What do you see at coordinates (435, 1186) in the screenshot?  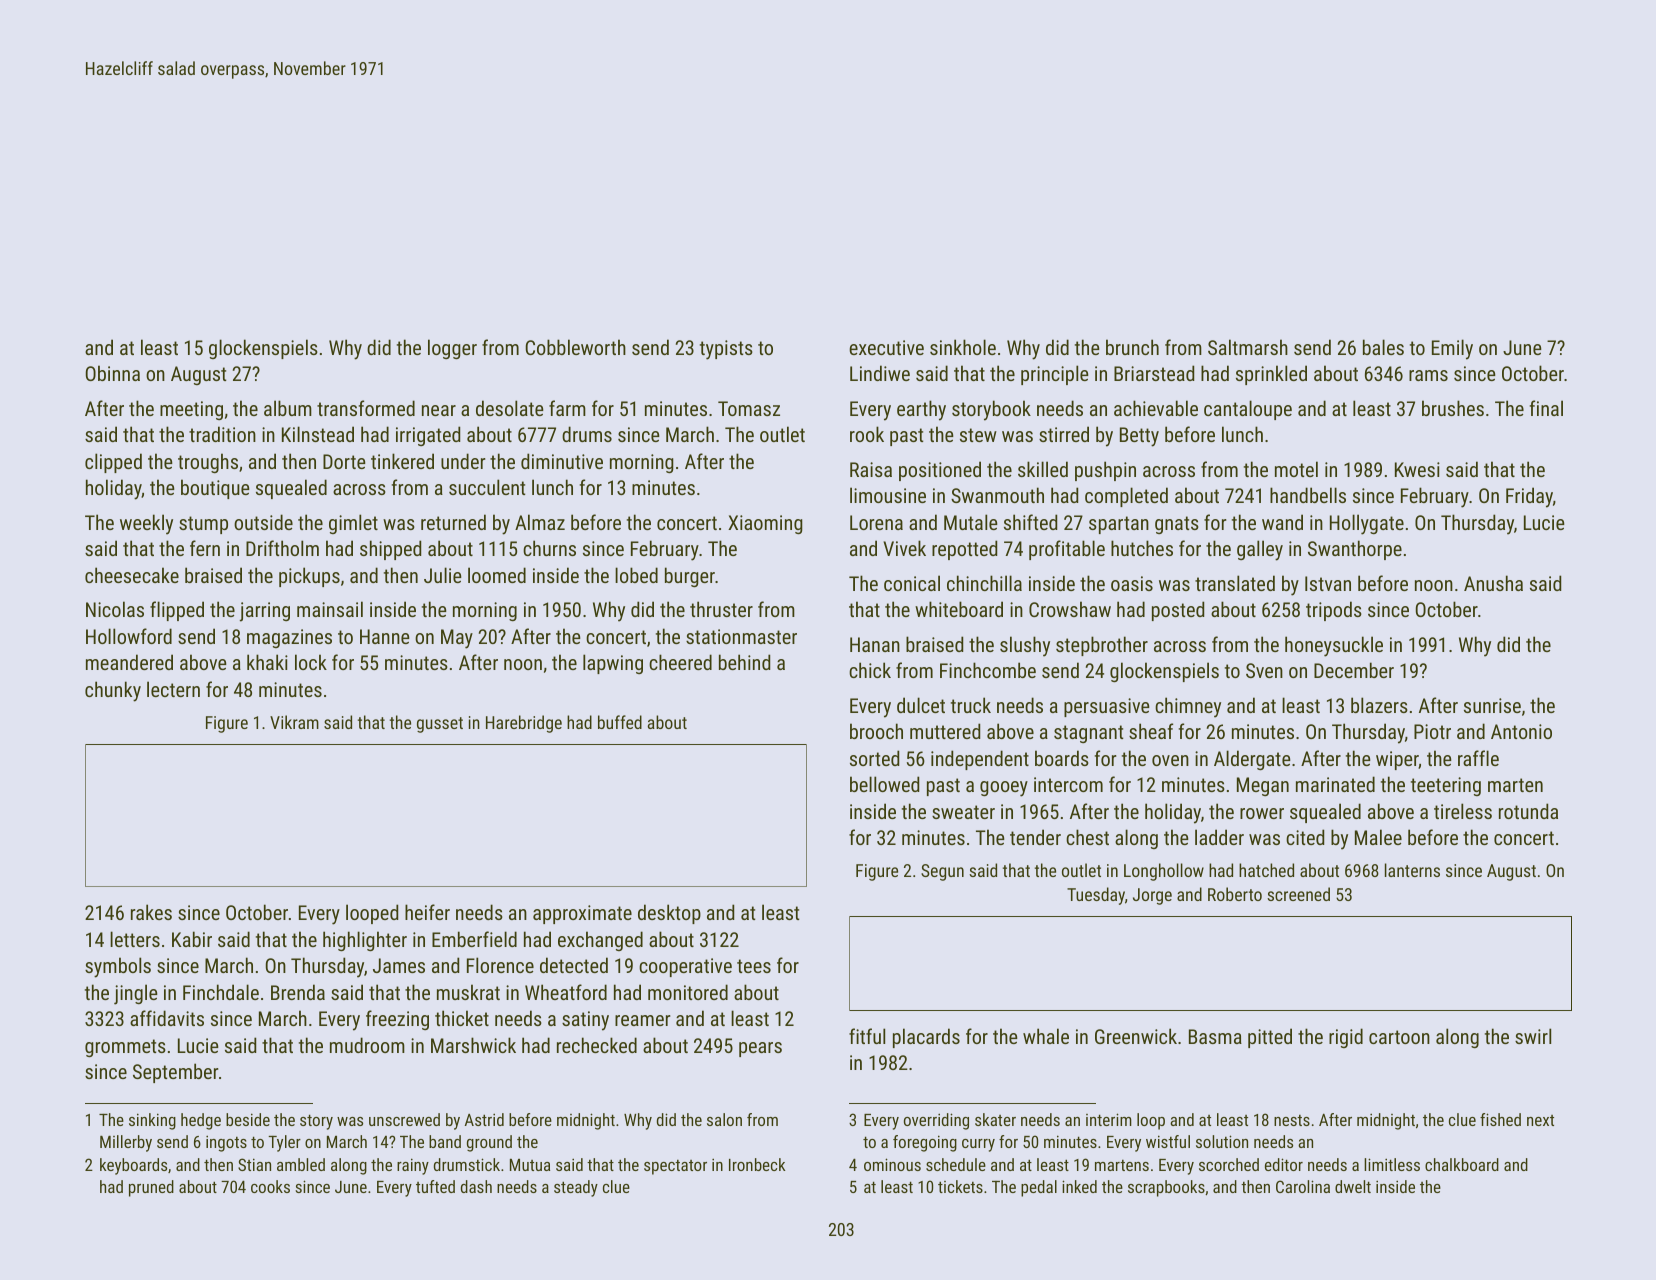 I see `tufted` at bounding box center [435, 1186].
